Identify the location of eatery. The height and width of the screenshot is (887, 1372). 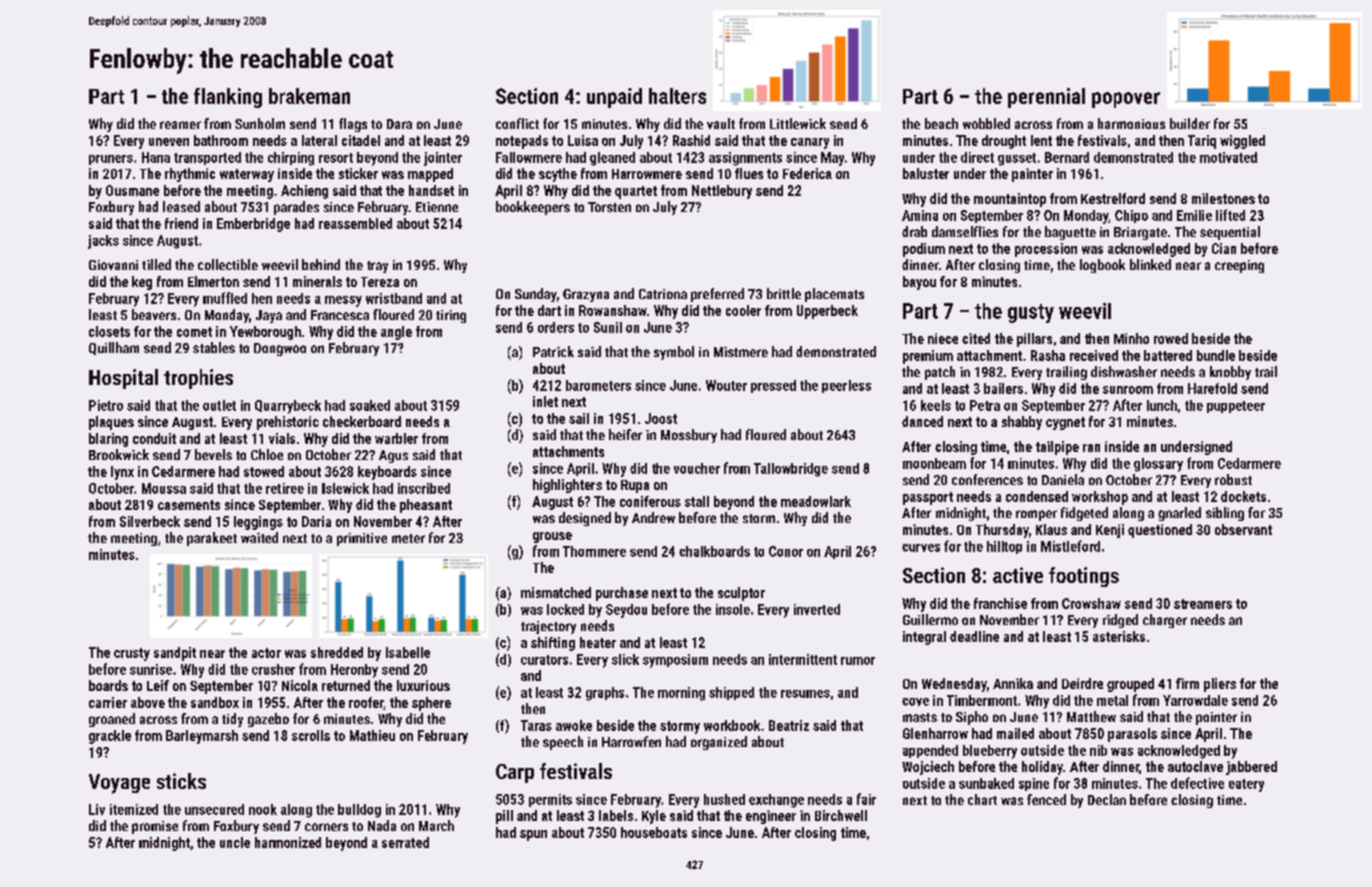
(1246, 785).
